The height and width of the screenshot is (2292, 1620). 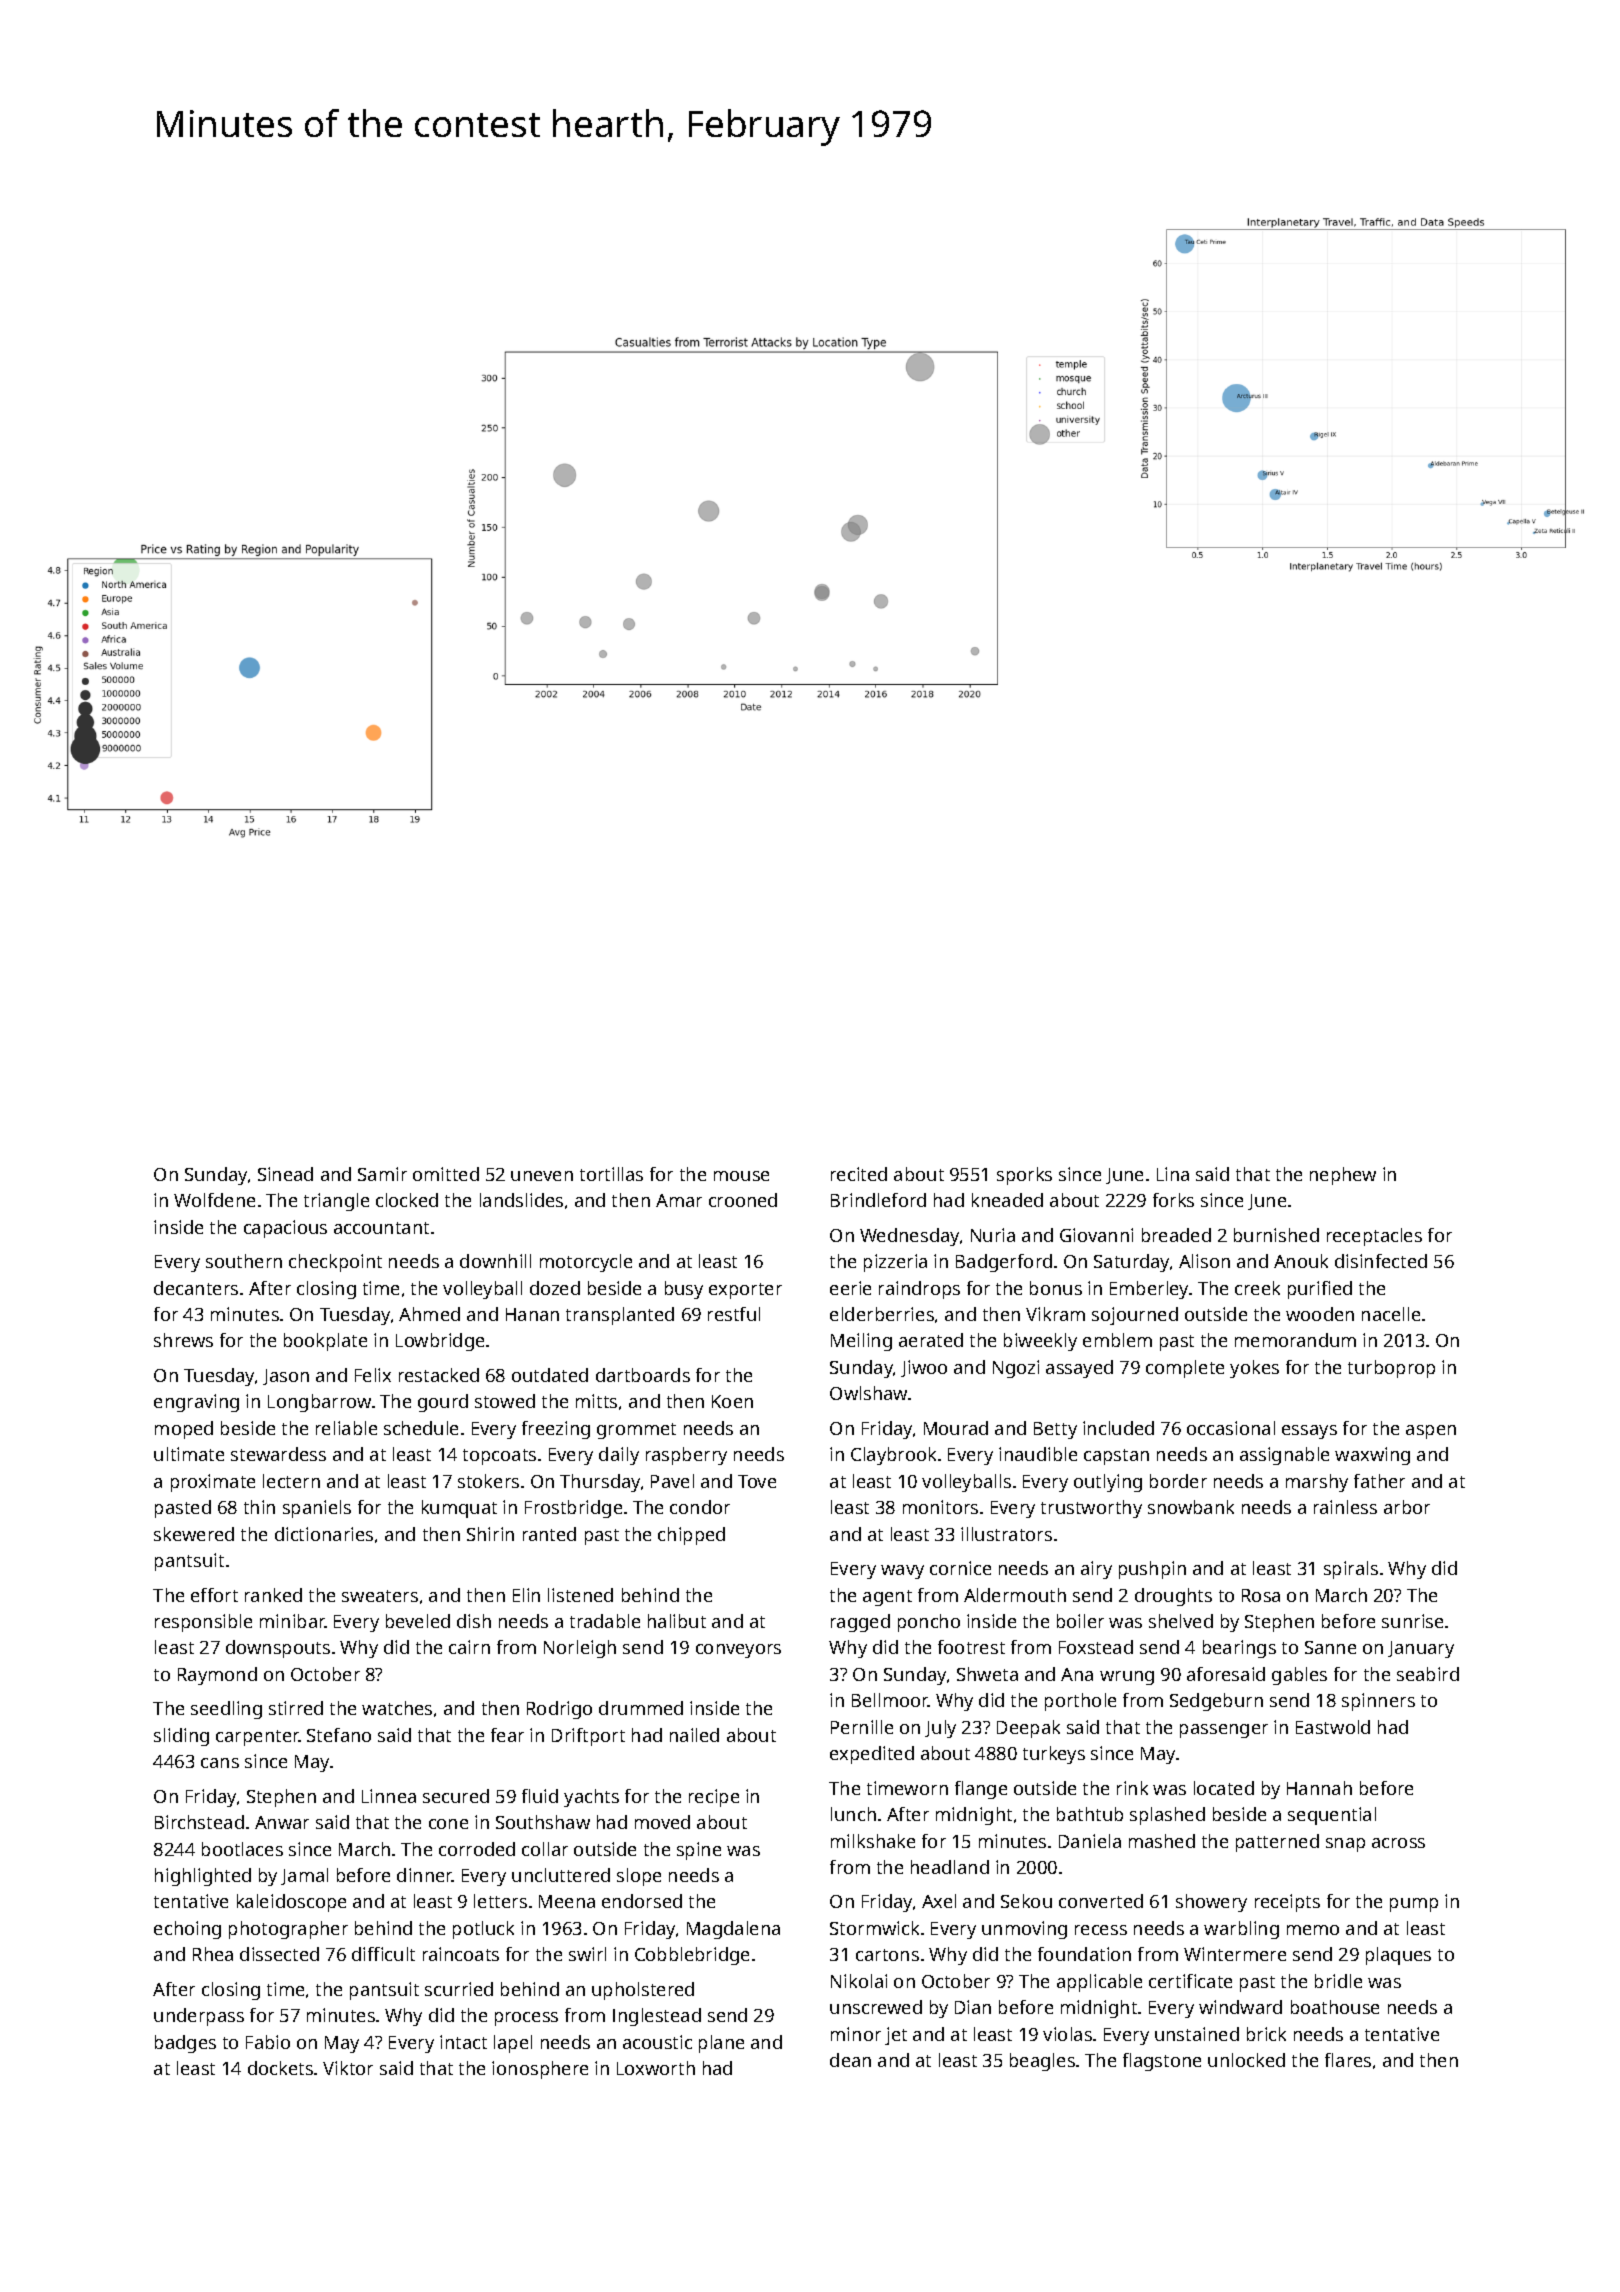 What do you see at coordinates (226, 1710) in the screenshot?
I see `seedling` at bounding box center [226, 1710].
